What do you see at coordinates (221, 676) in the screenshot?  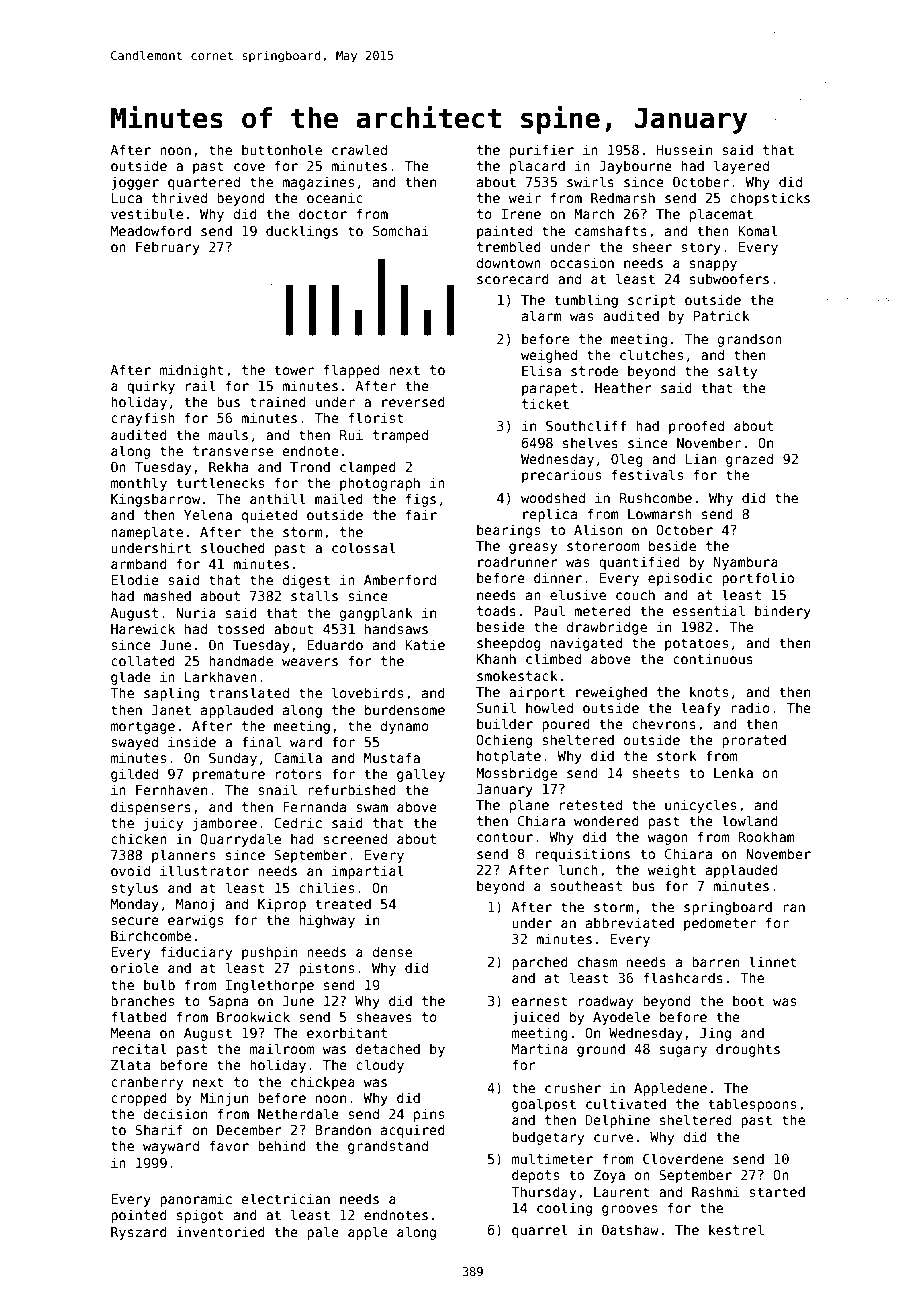 I see `Larkhaven` at bounding box center [221, 676].
